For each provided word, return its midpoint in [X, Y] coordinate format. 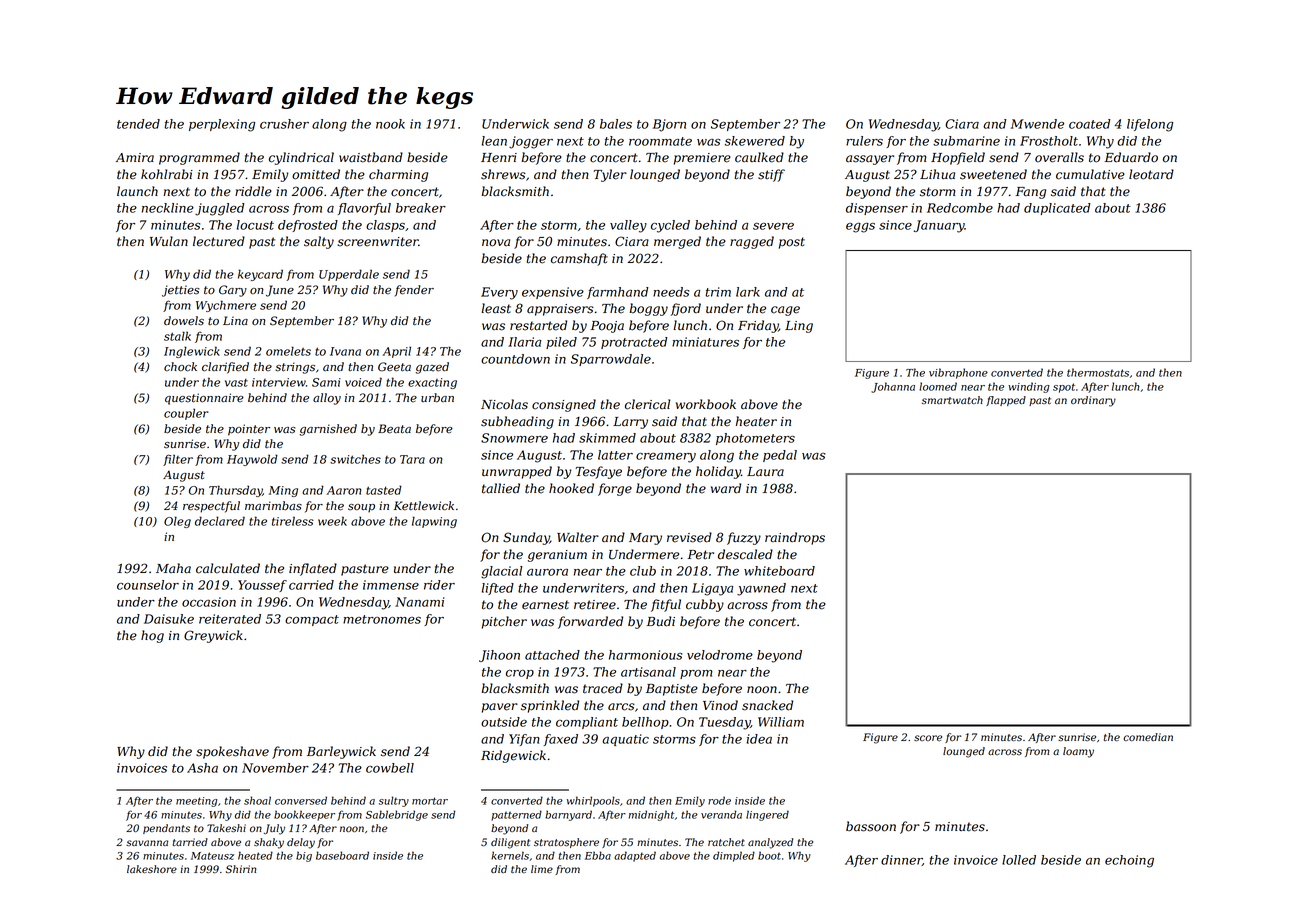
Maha [173, 568]
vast [236, 383]
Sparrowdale [611, 360]
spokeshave [232, 752]
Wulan [169, 241]
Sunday [526, 538]
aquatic [625, 740]
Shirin [241, 869]
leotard [1151, 174]
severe [773, 226]
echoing [1129, 861]
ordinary [1093, 401]
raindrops [795, 538]
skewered [755, 141]
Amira [135, 158]
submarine [966, 141]
